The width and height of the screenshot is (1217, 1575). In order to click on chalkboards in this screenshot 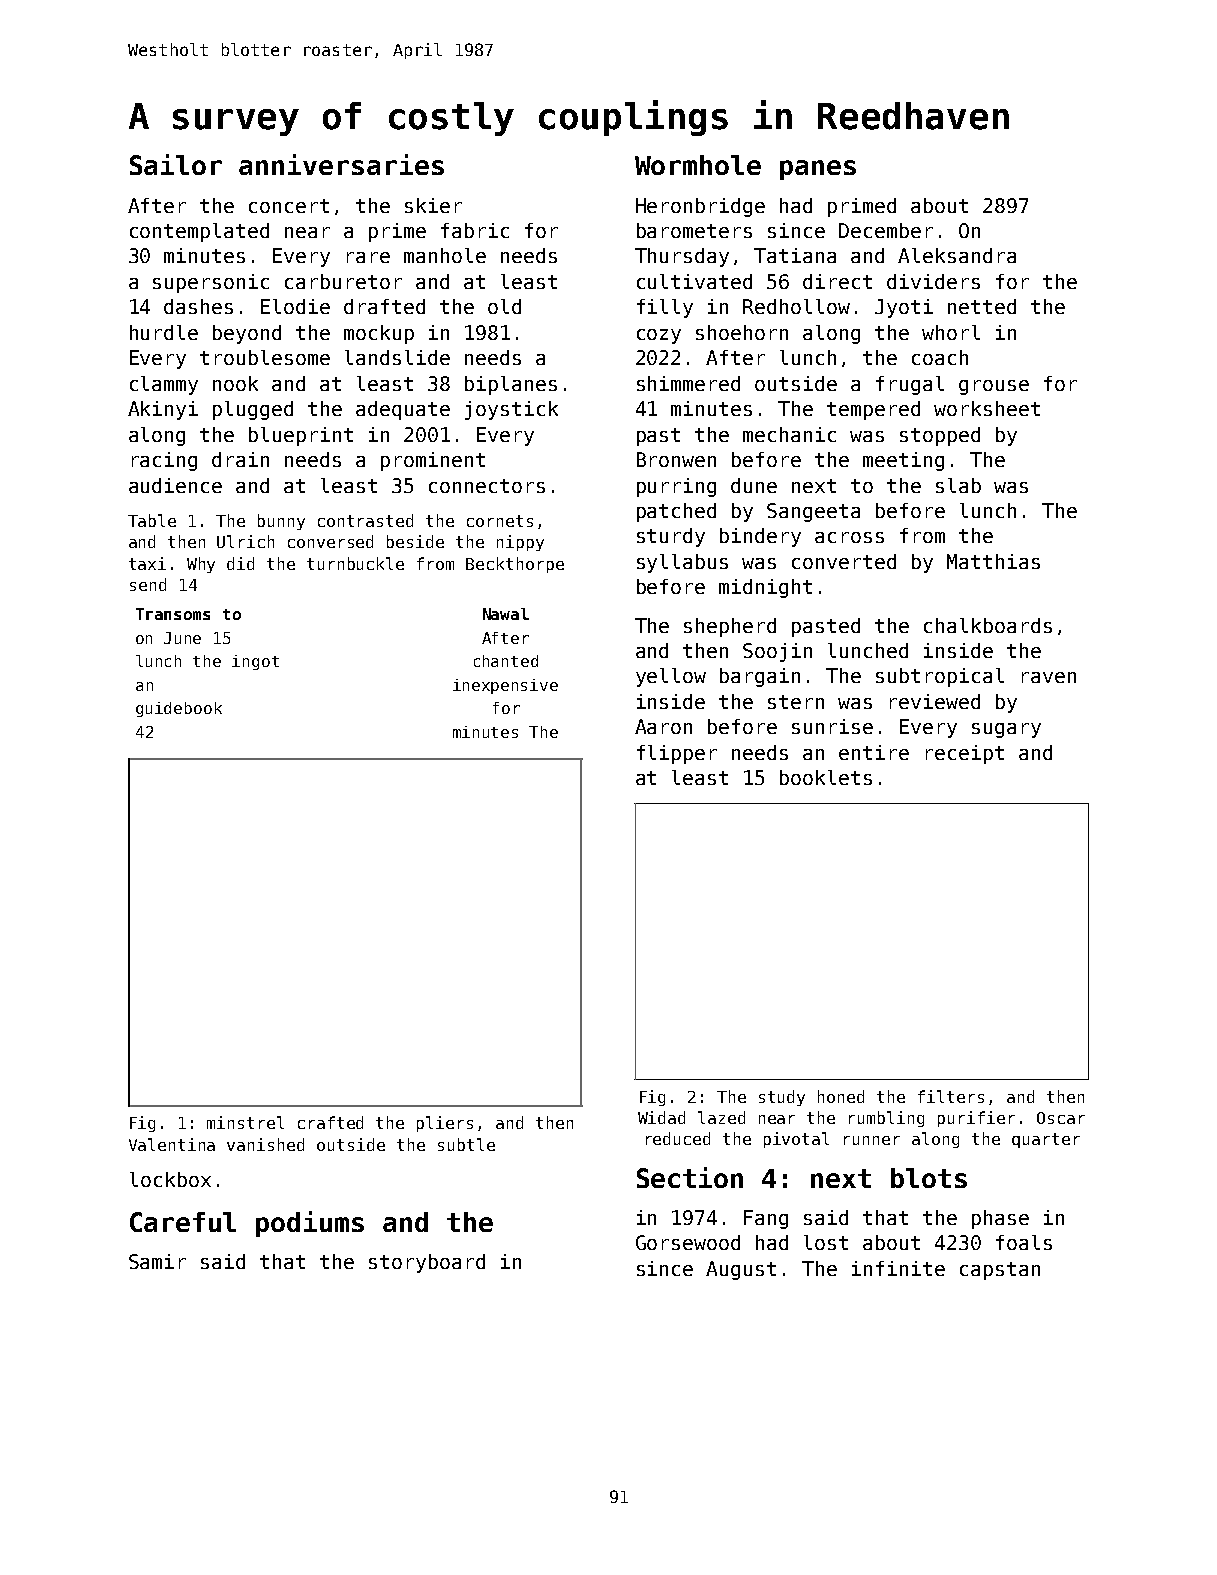, I will do `click(988, 625)`.
